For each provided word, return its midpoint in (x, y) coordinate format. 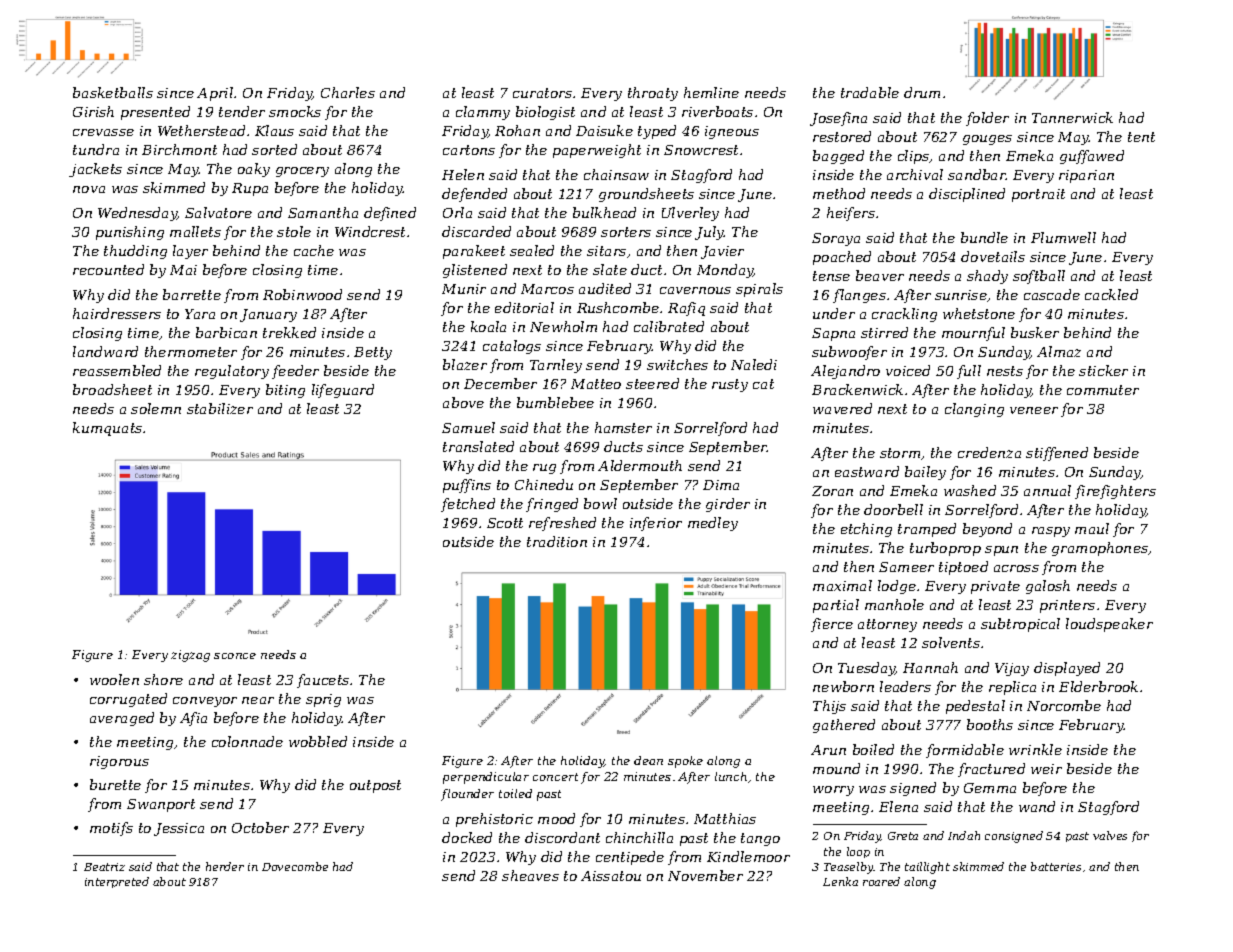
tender (242, 111)
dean (648, 760)
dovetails (993, 256)
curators (542, 93)
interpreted (117, 882)
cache (314, 250)
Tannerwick (1072, 117)
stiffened (1057, 454)
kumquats (107, 429)
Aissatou (611, 876)
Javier (722, 252)
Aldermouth (640, 465)
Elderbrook (1098, 686)
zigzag (190, 656)
